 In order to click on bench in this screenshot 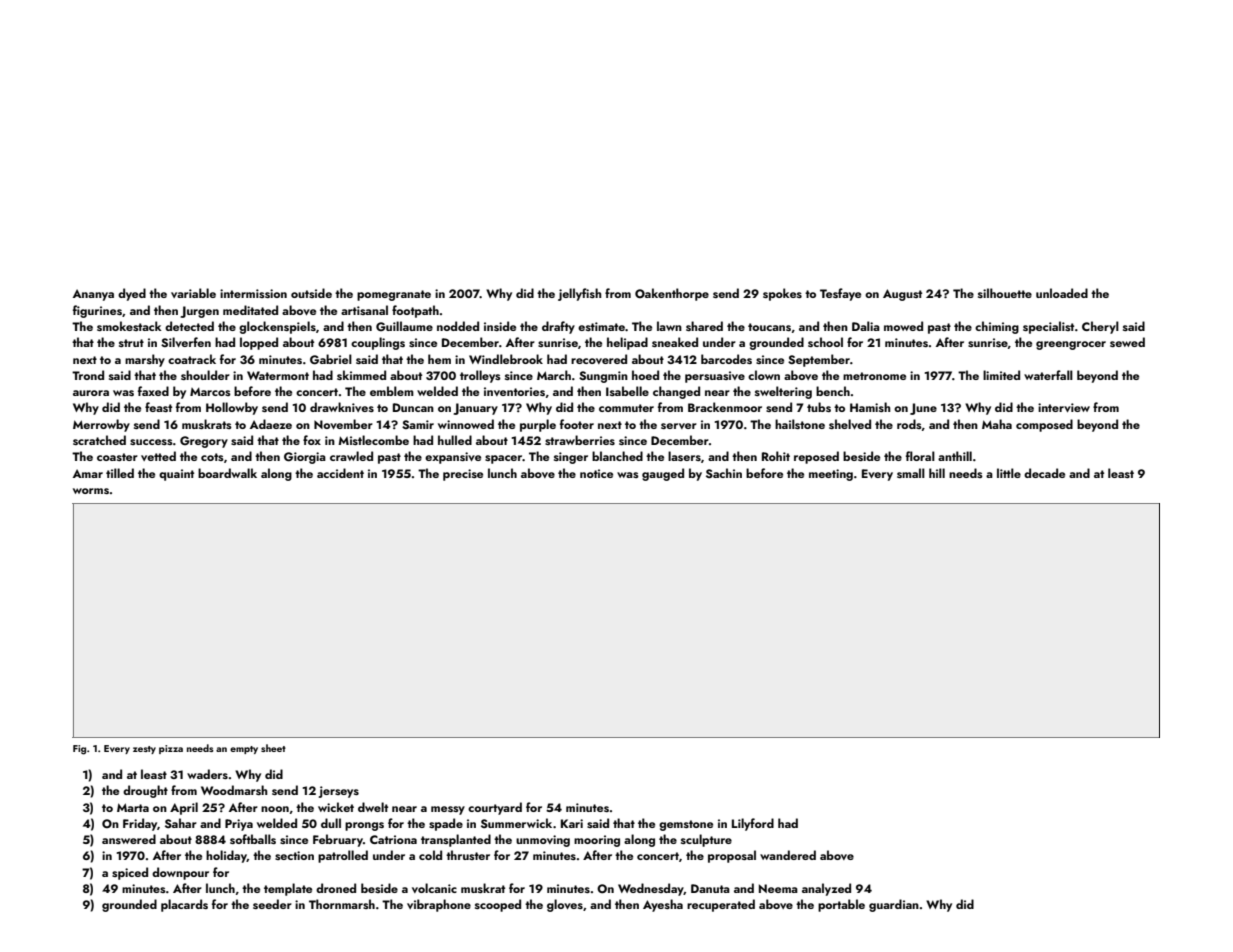, I will do `click(833, 391)`.
